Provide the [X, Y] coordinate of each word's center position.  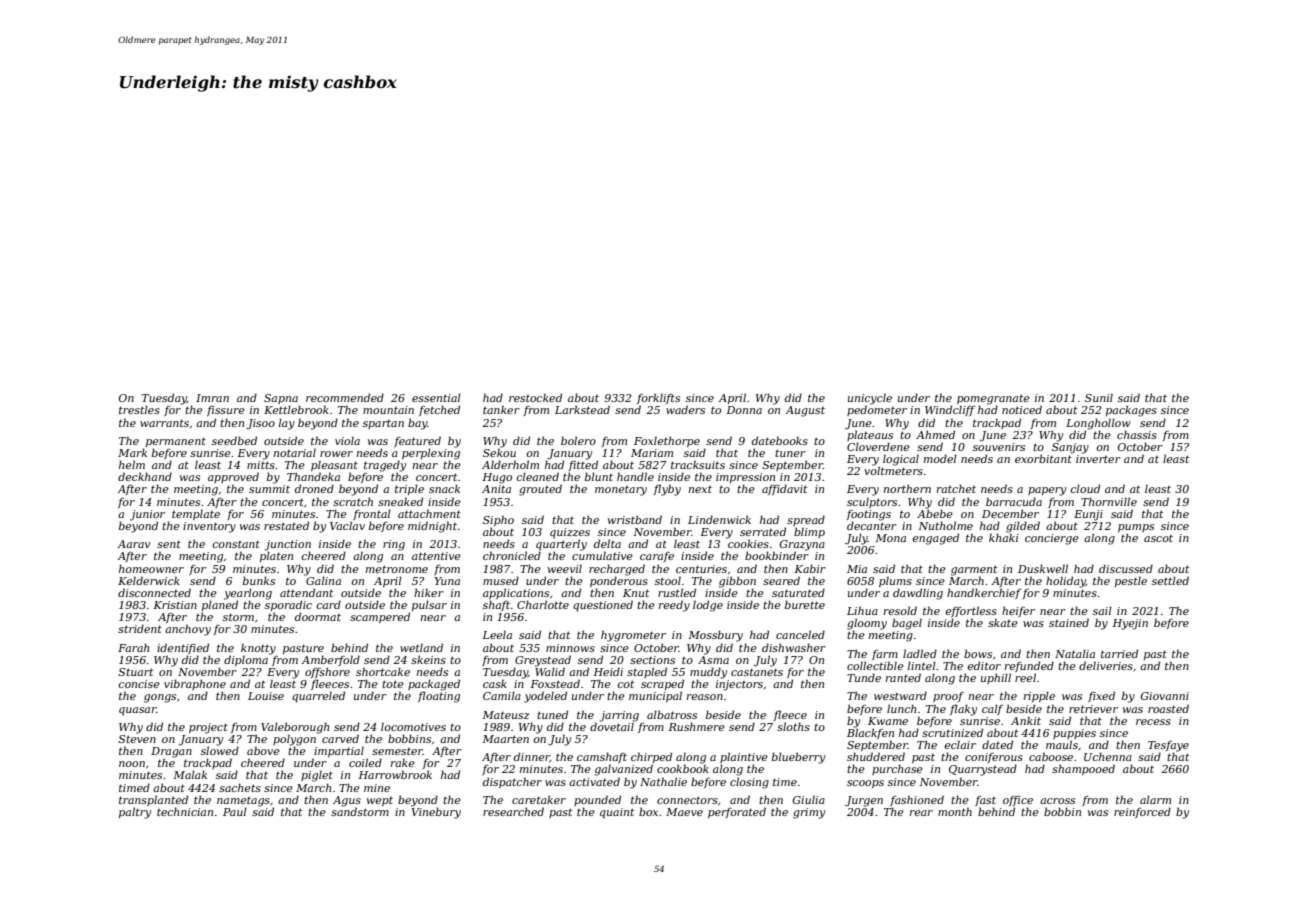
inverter [1098, 459]
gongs [160, 698]
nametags [243, 802]
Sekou [499, 452]
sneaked [400, 501]
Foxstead [555, 683]
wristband [635, 519]
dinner [532, 757]
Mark [132, 452]
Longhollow [1098, 424]
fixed [1101, 696]
